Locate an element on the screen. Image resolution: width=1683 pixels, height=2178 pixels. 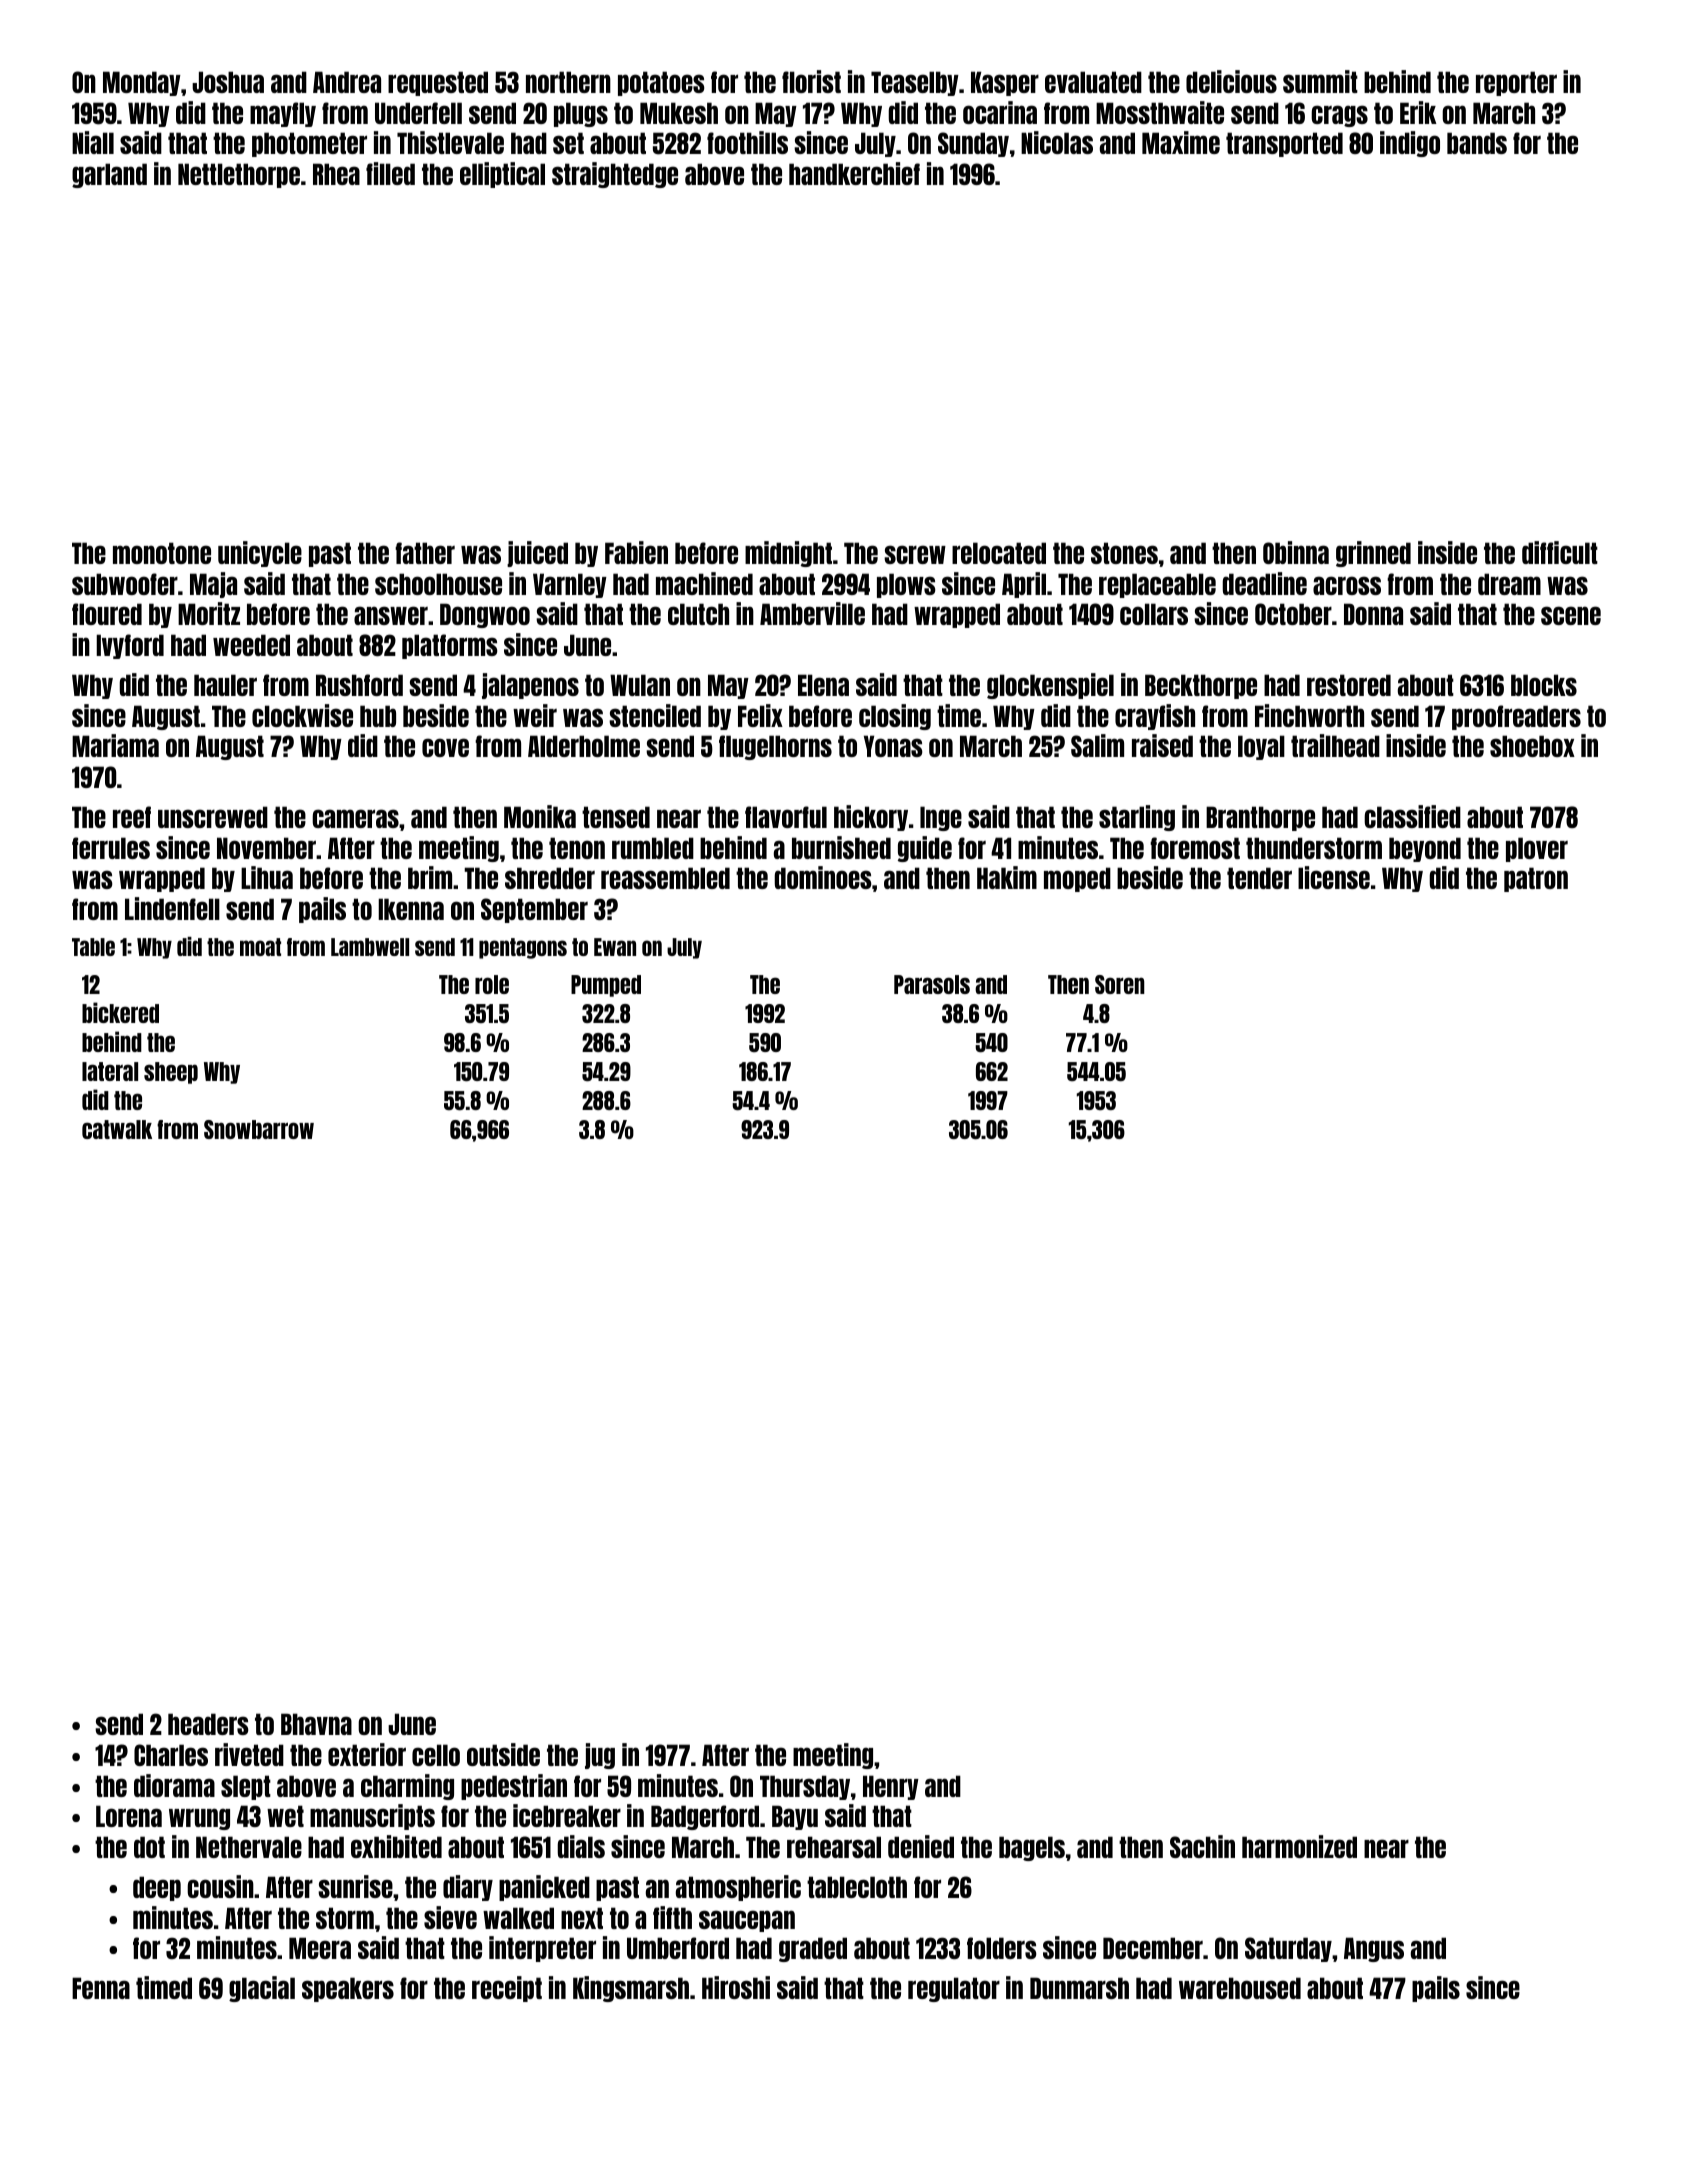
headers is located at coordinates (208, 1724).
